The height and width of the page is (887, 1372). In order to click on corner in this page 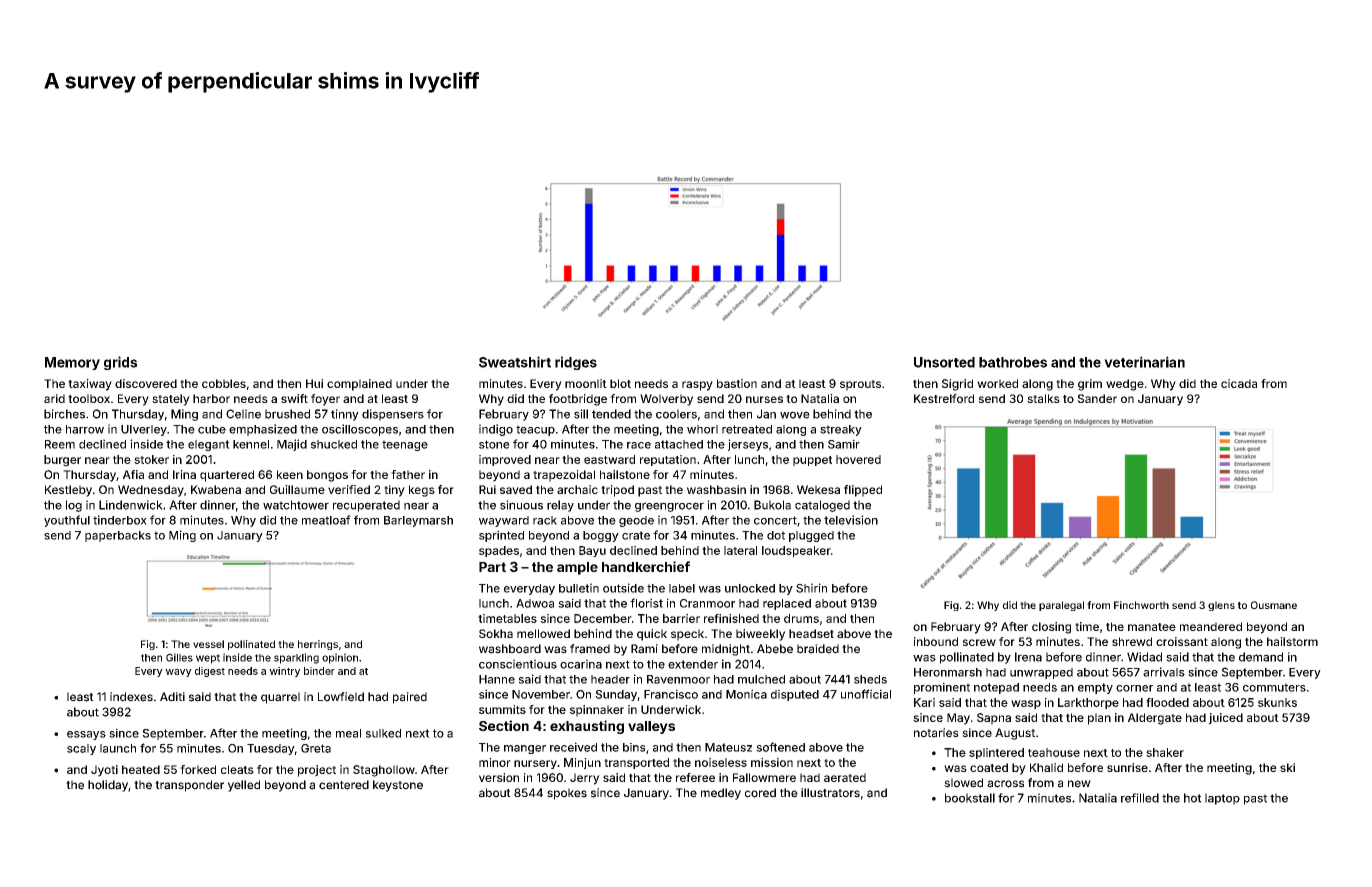, I will do `click(1134, 688)`.
